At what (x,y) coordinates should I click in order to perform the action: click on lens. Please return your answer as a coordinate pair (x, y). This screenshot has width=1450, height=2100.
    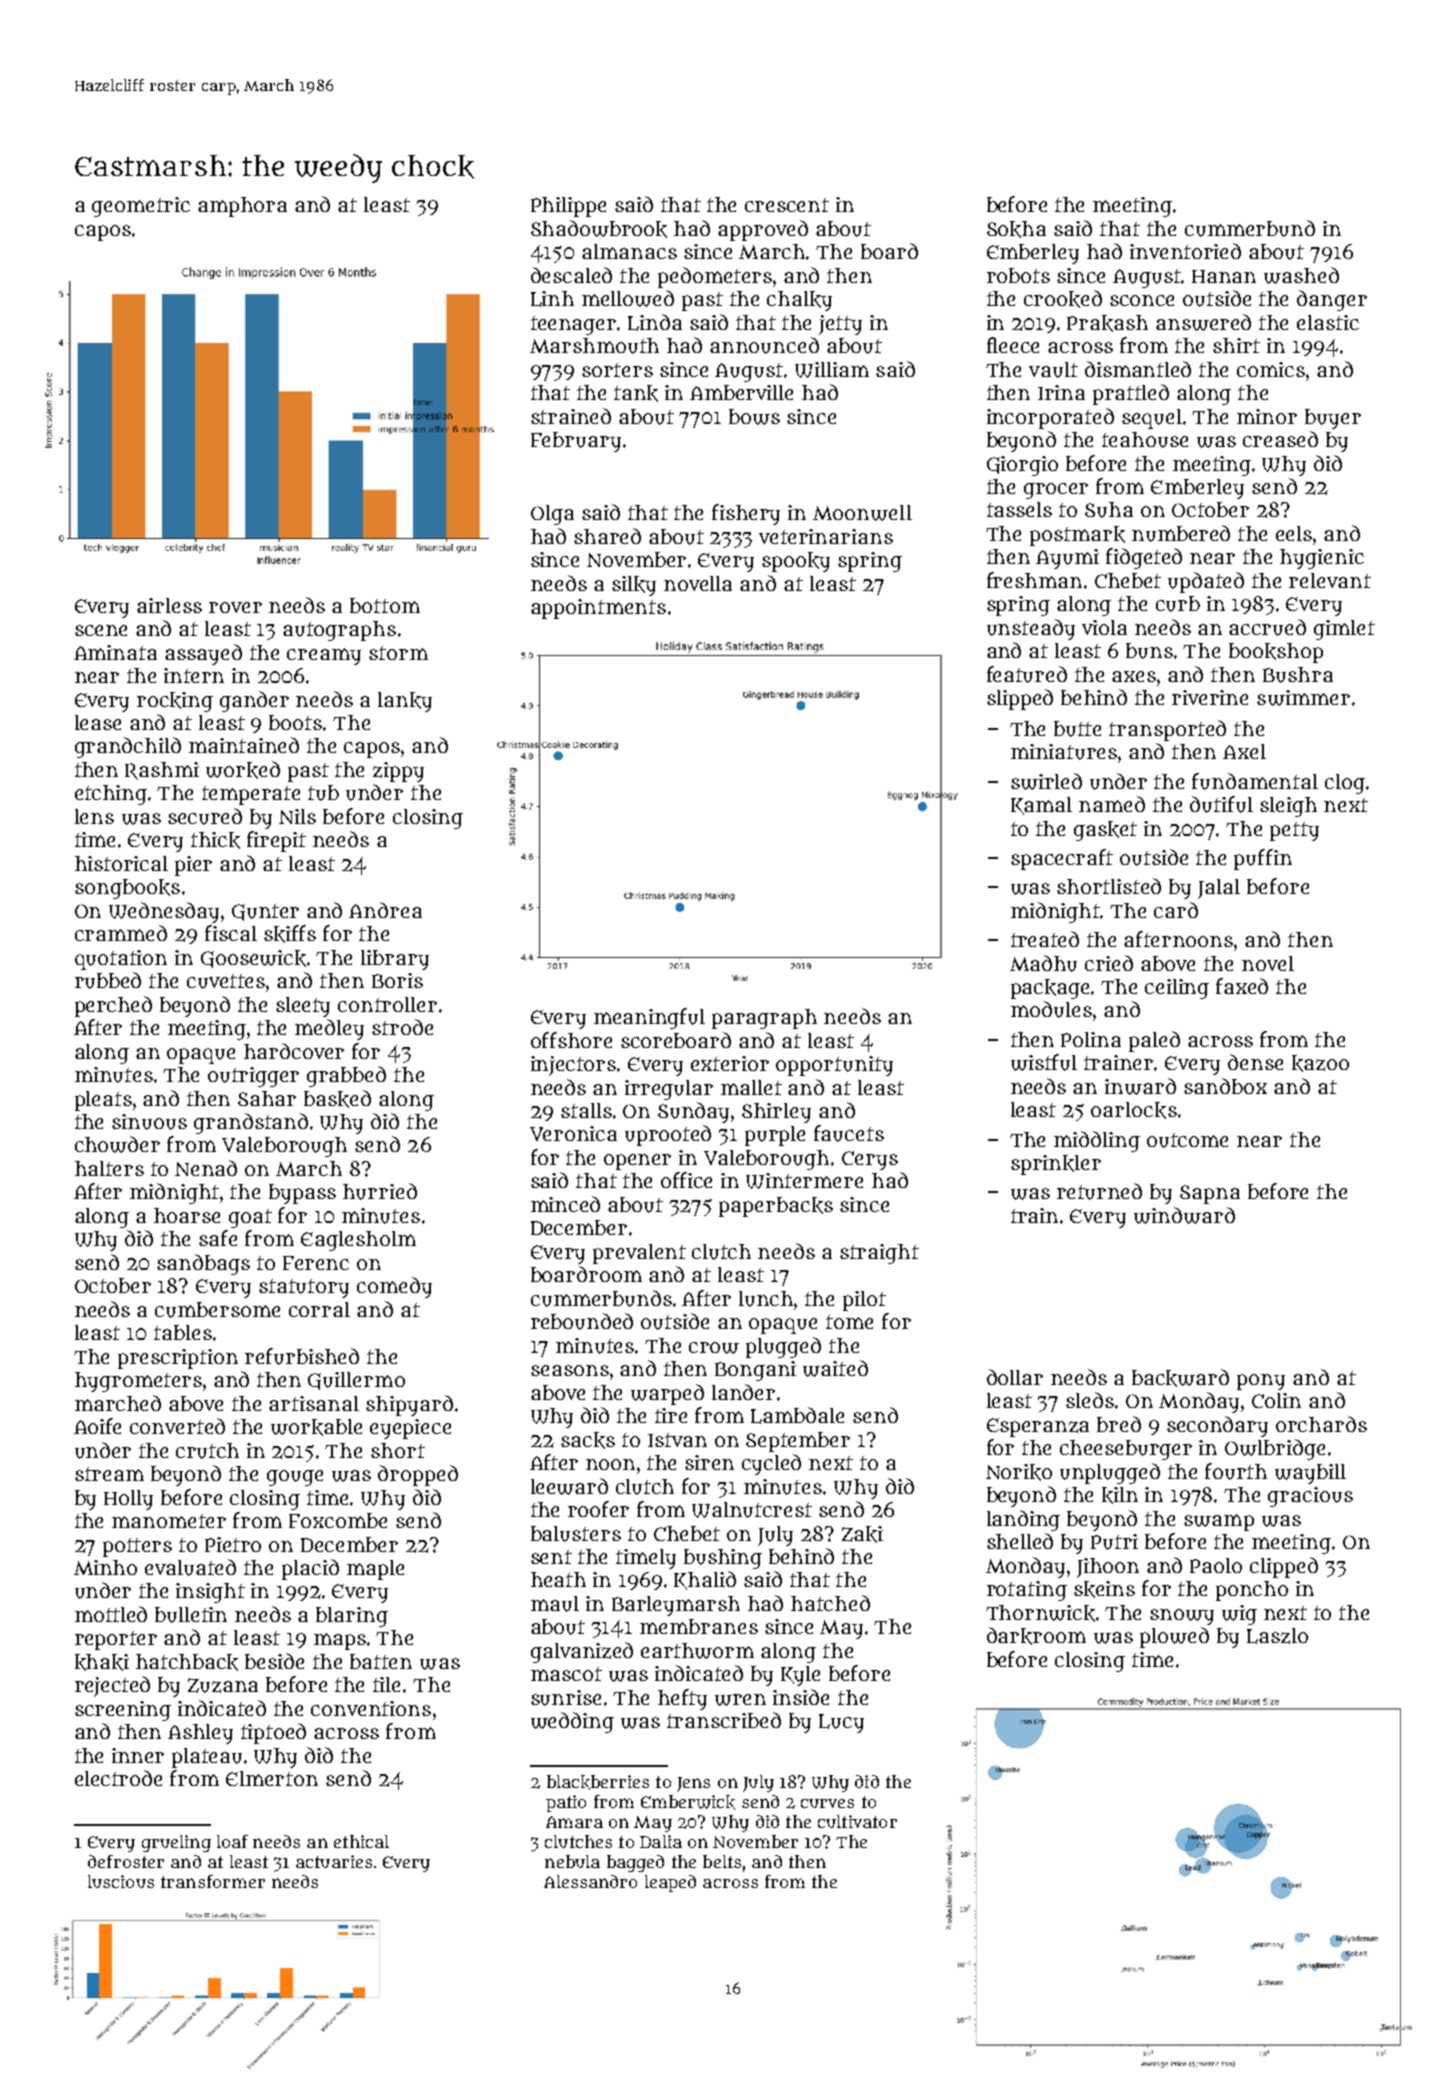
    Looking at the image, I should click on (94, 816).
